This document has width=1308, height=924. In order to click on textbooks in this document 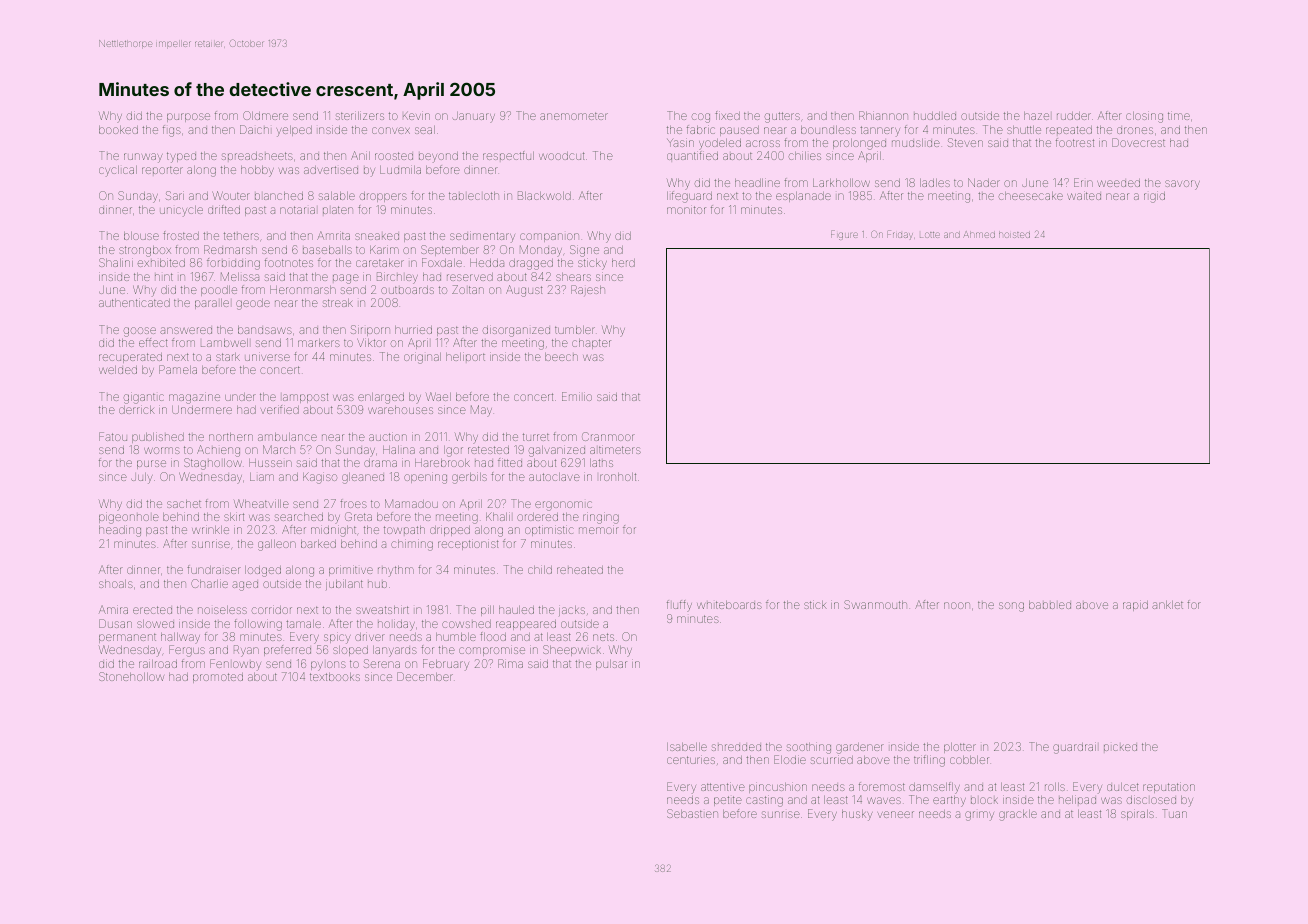, I will do `click(335, 677)`.
